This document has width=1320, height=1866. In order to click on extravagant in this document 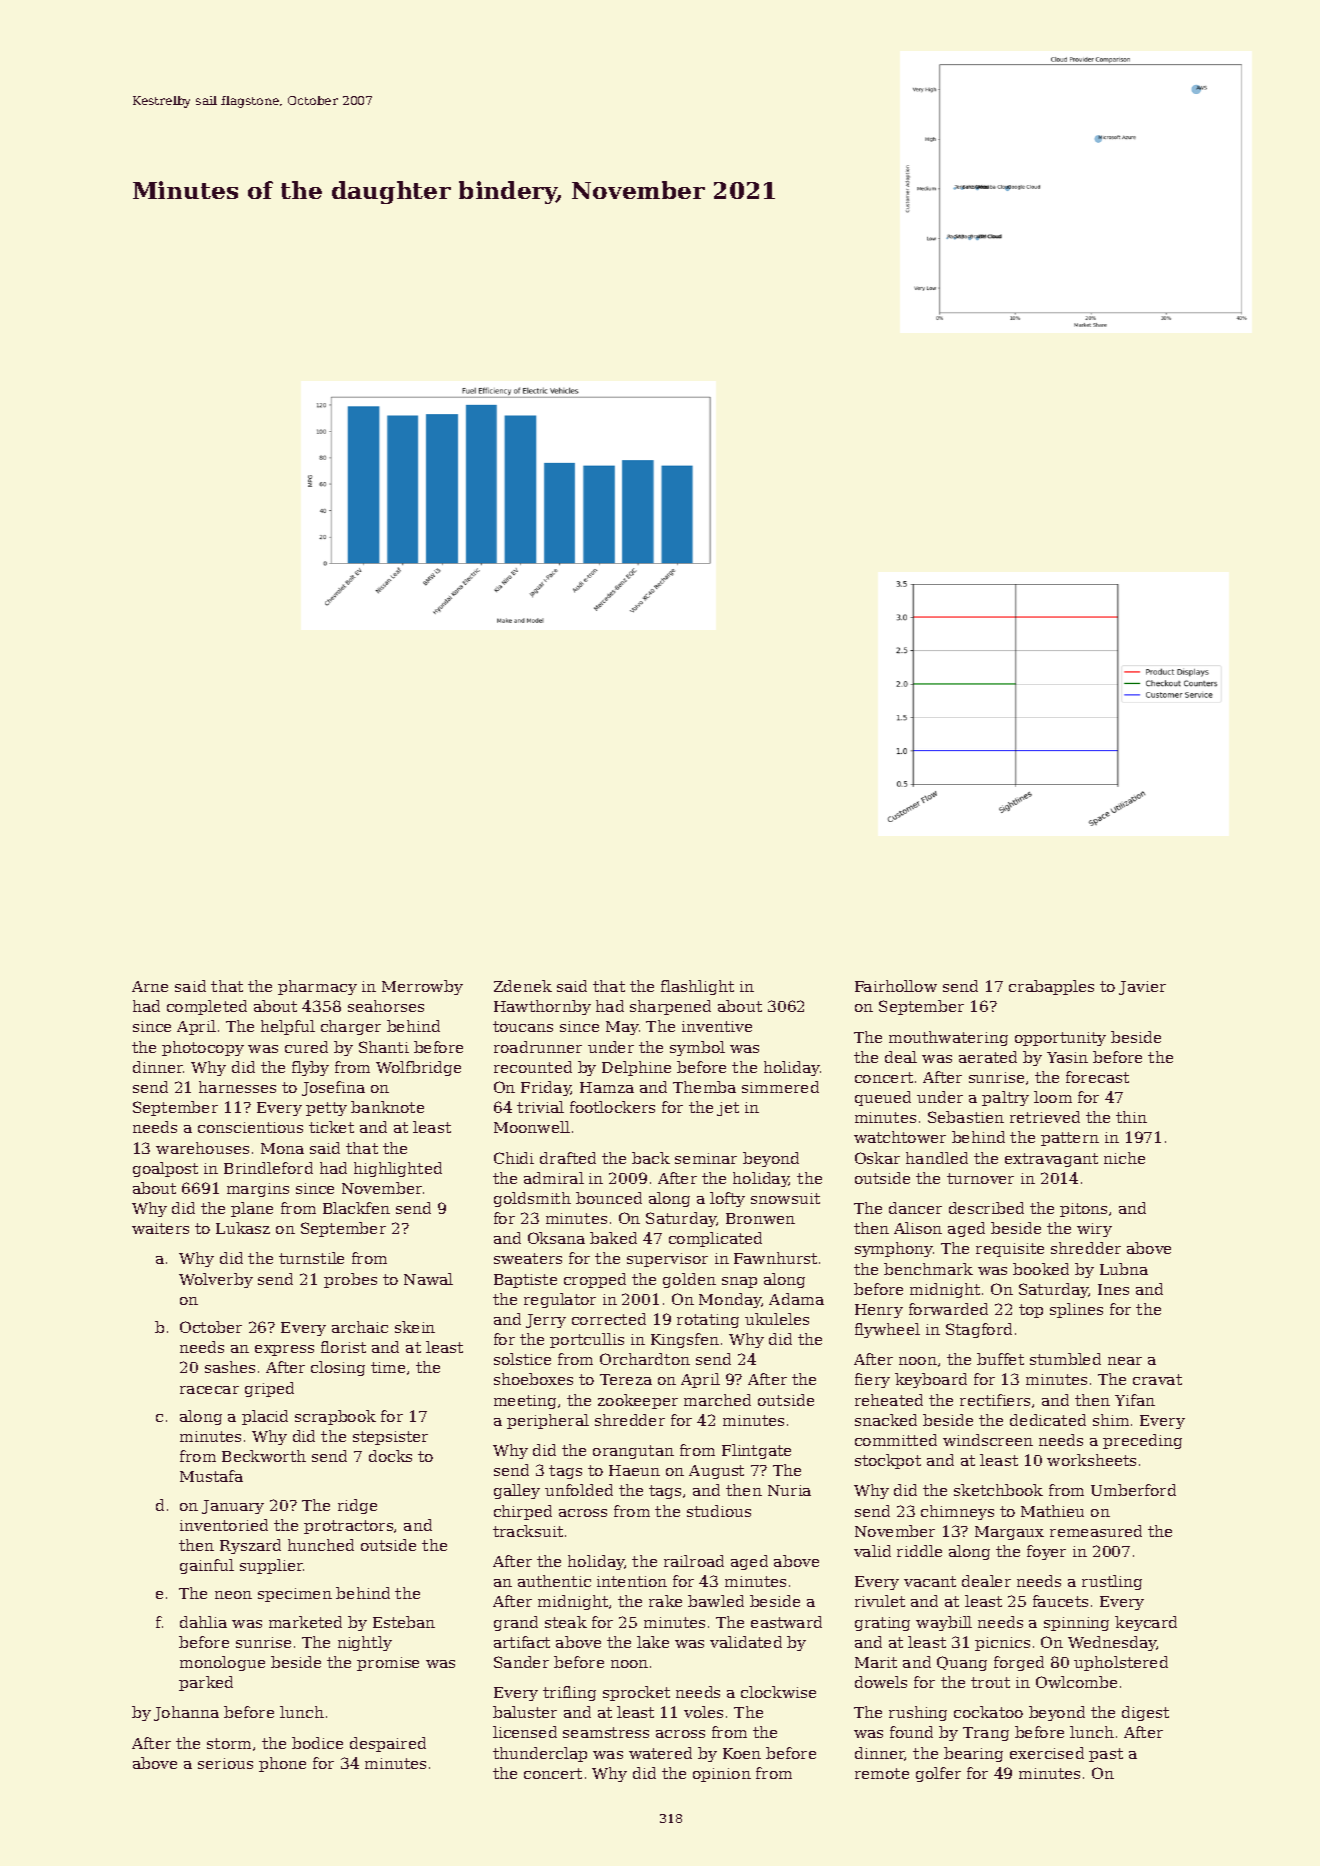, I will do `click(1051, 1160)`.
